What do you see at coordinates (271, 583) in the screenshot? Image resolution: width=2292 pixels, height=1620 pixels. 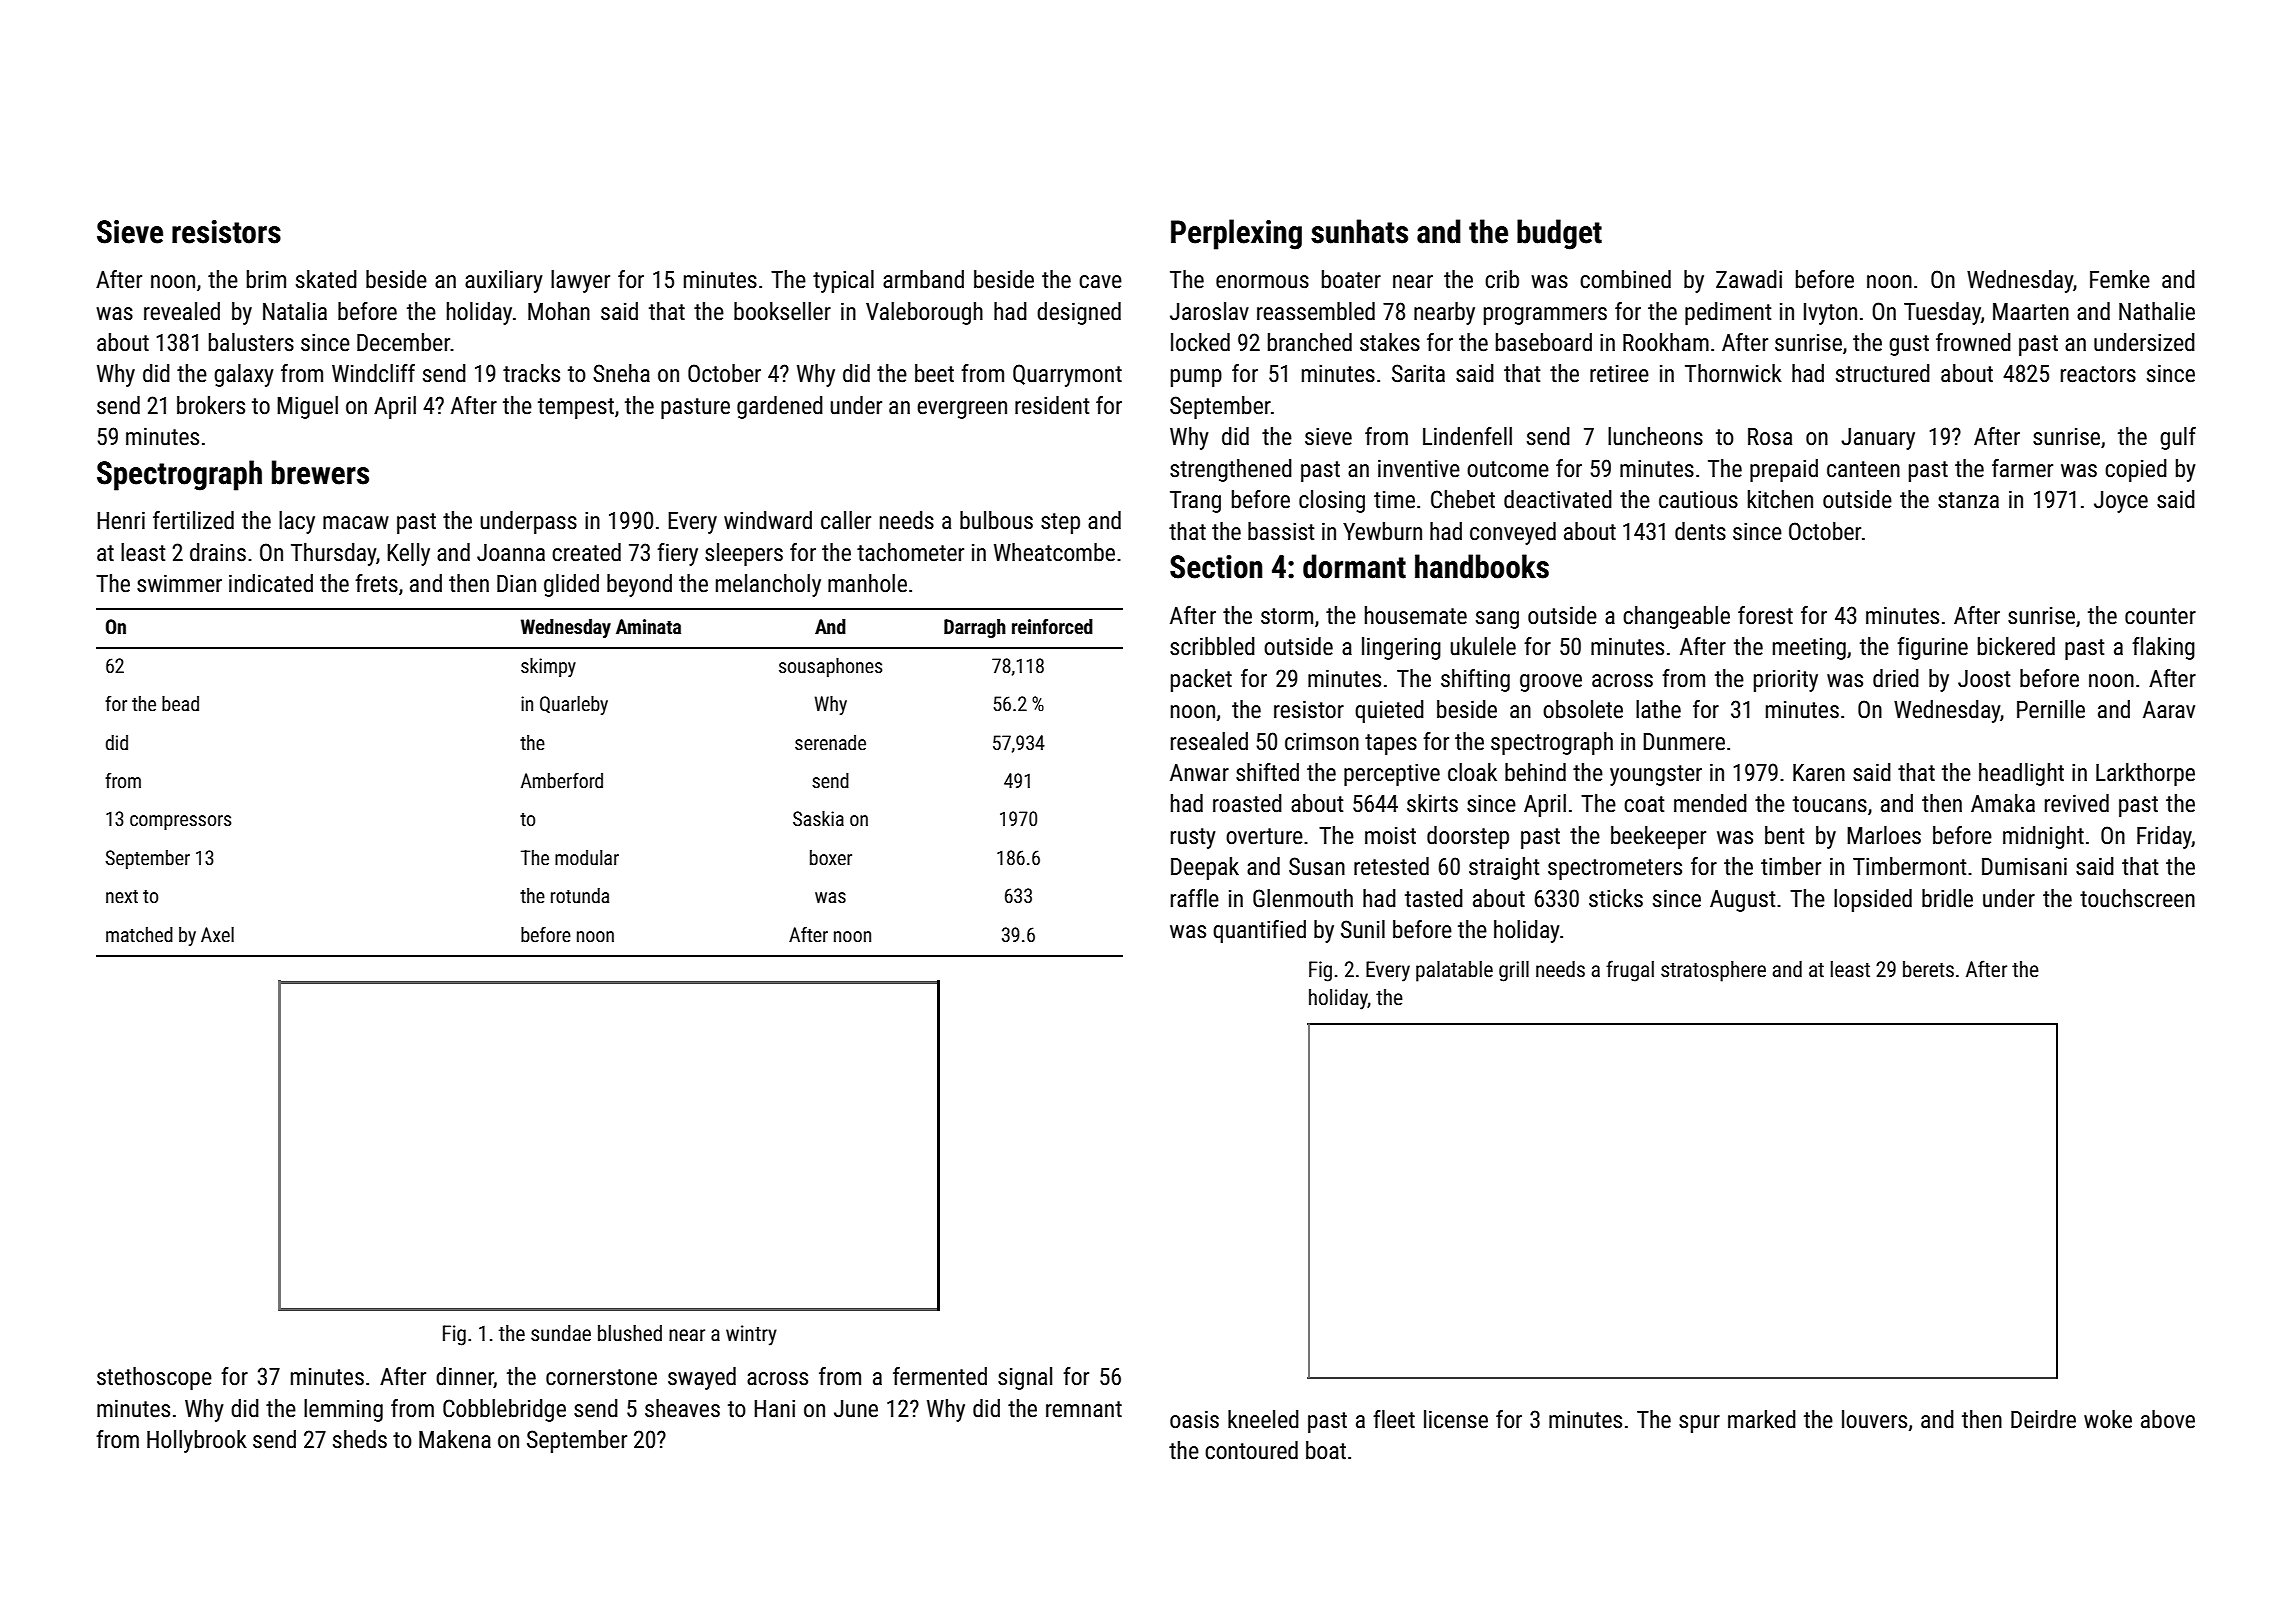 I see `indicated` at bounding box center [271, 583].
